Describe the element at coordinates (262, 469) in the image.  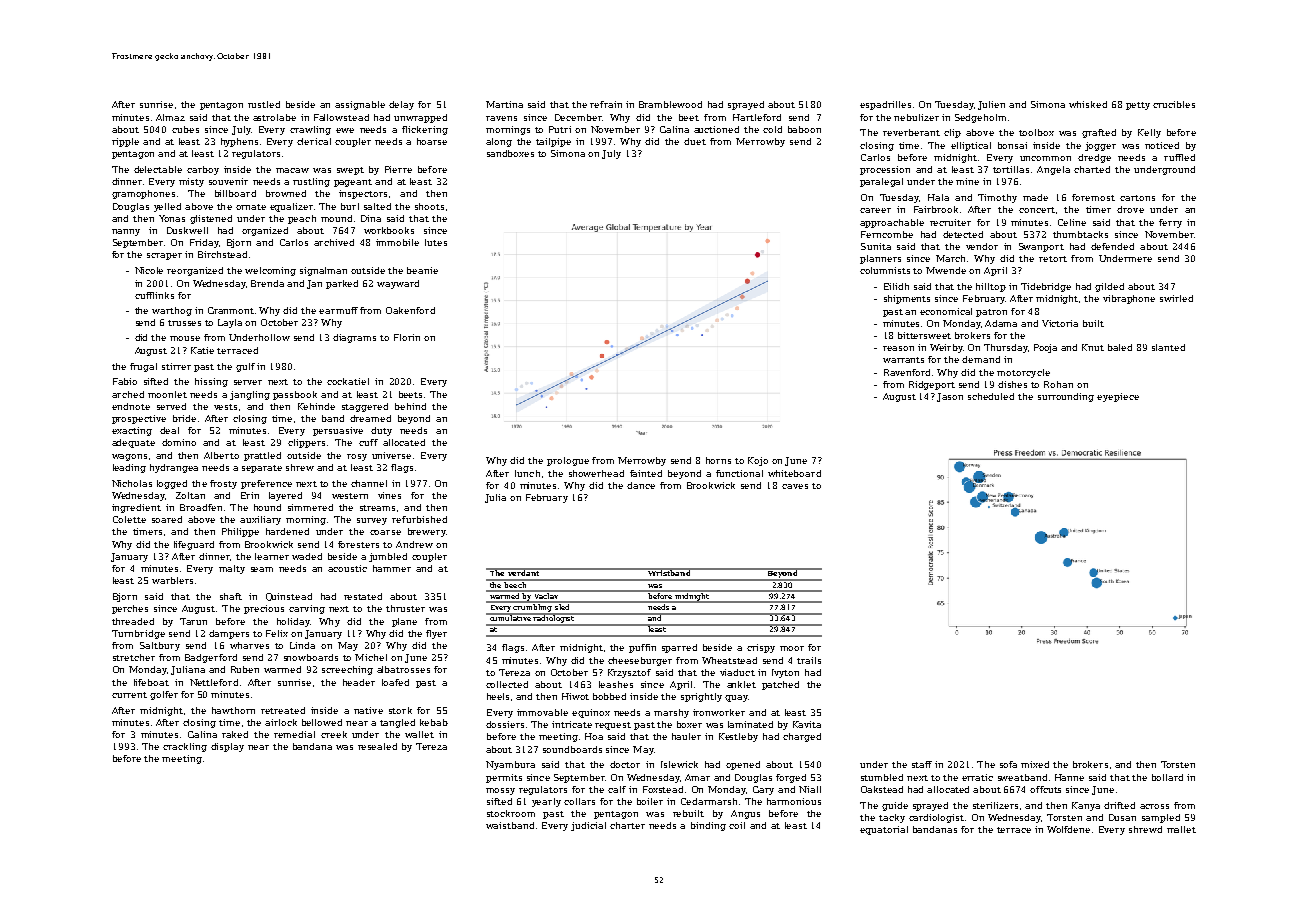
I see `separate` at that location.
